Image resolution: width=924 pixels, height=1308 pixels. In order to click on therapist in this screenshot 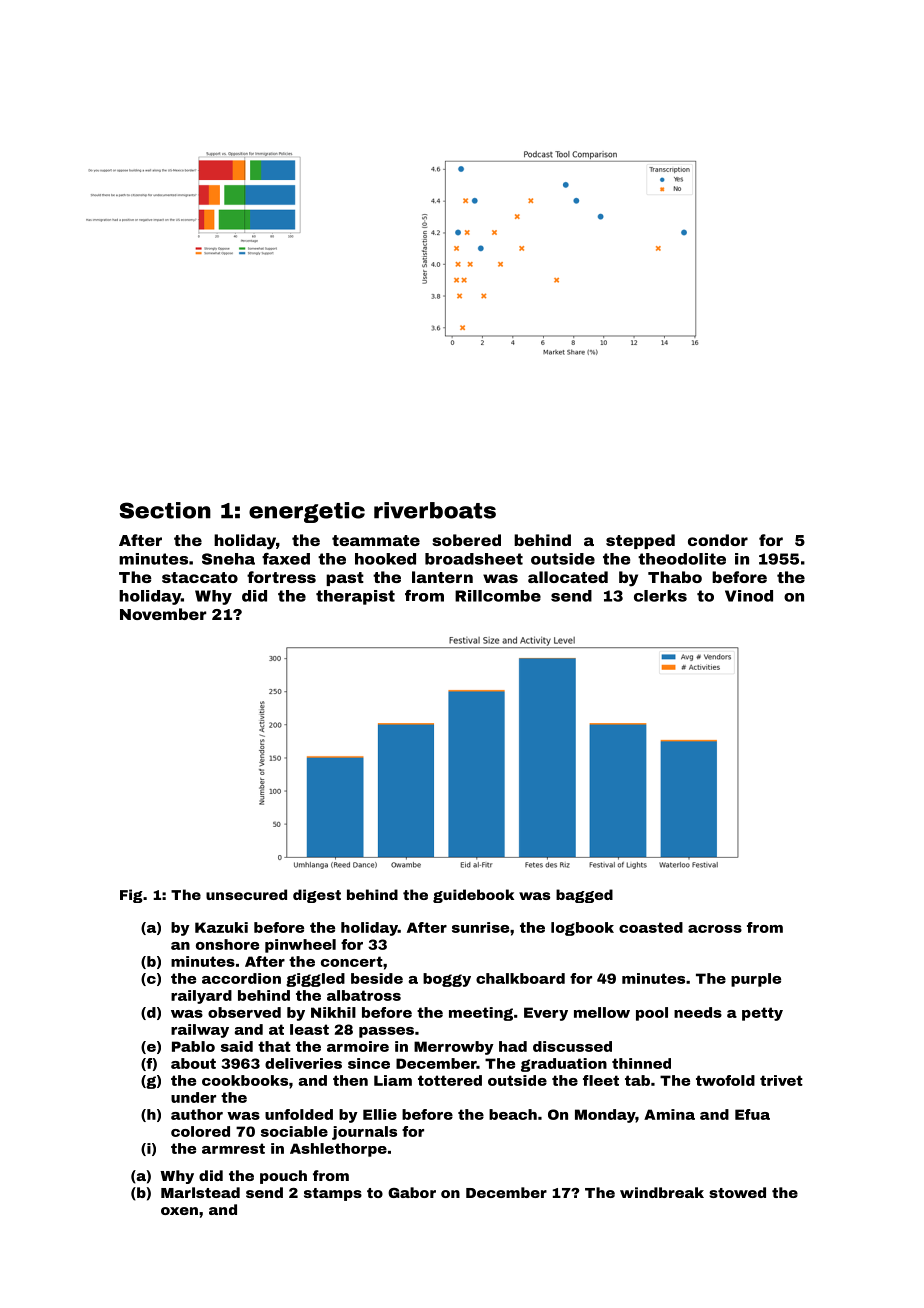, I will do `click(355, 597)`.
